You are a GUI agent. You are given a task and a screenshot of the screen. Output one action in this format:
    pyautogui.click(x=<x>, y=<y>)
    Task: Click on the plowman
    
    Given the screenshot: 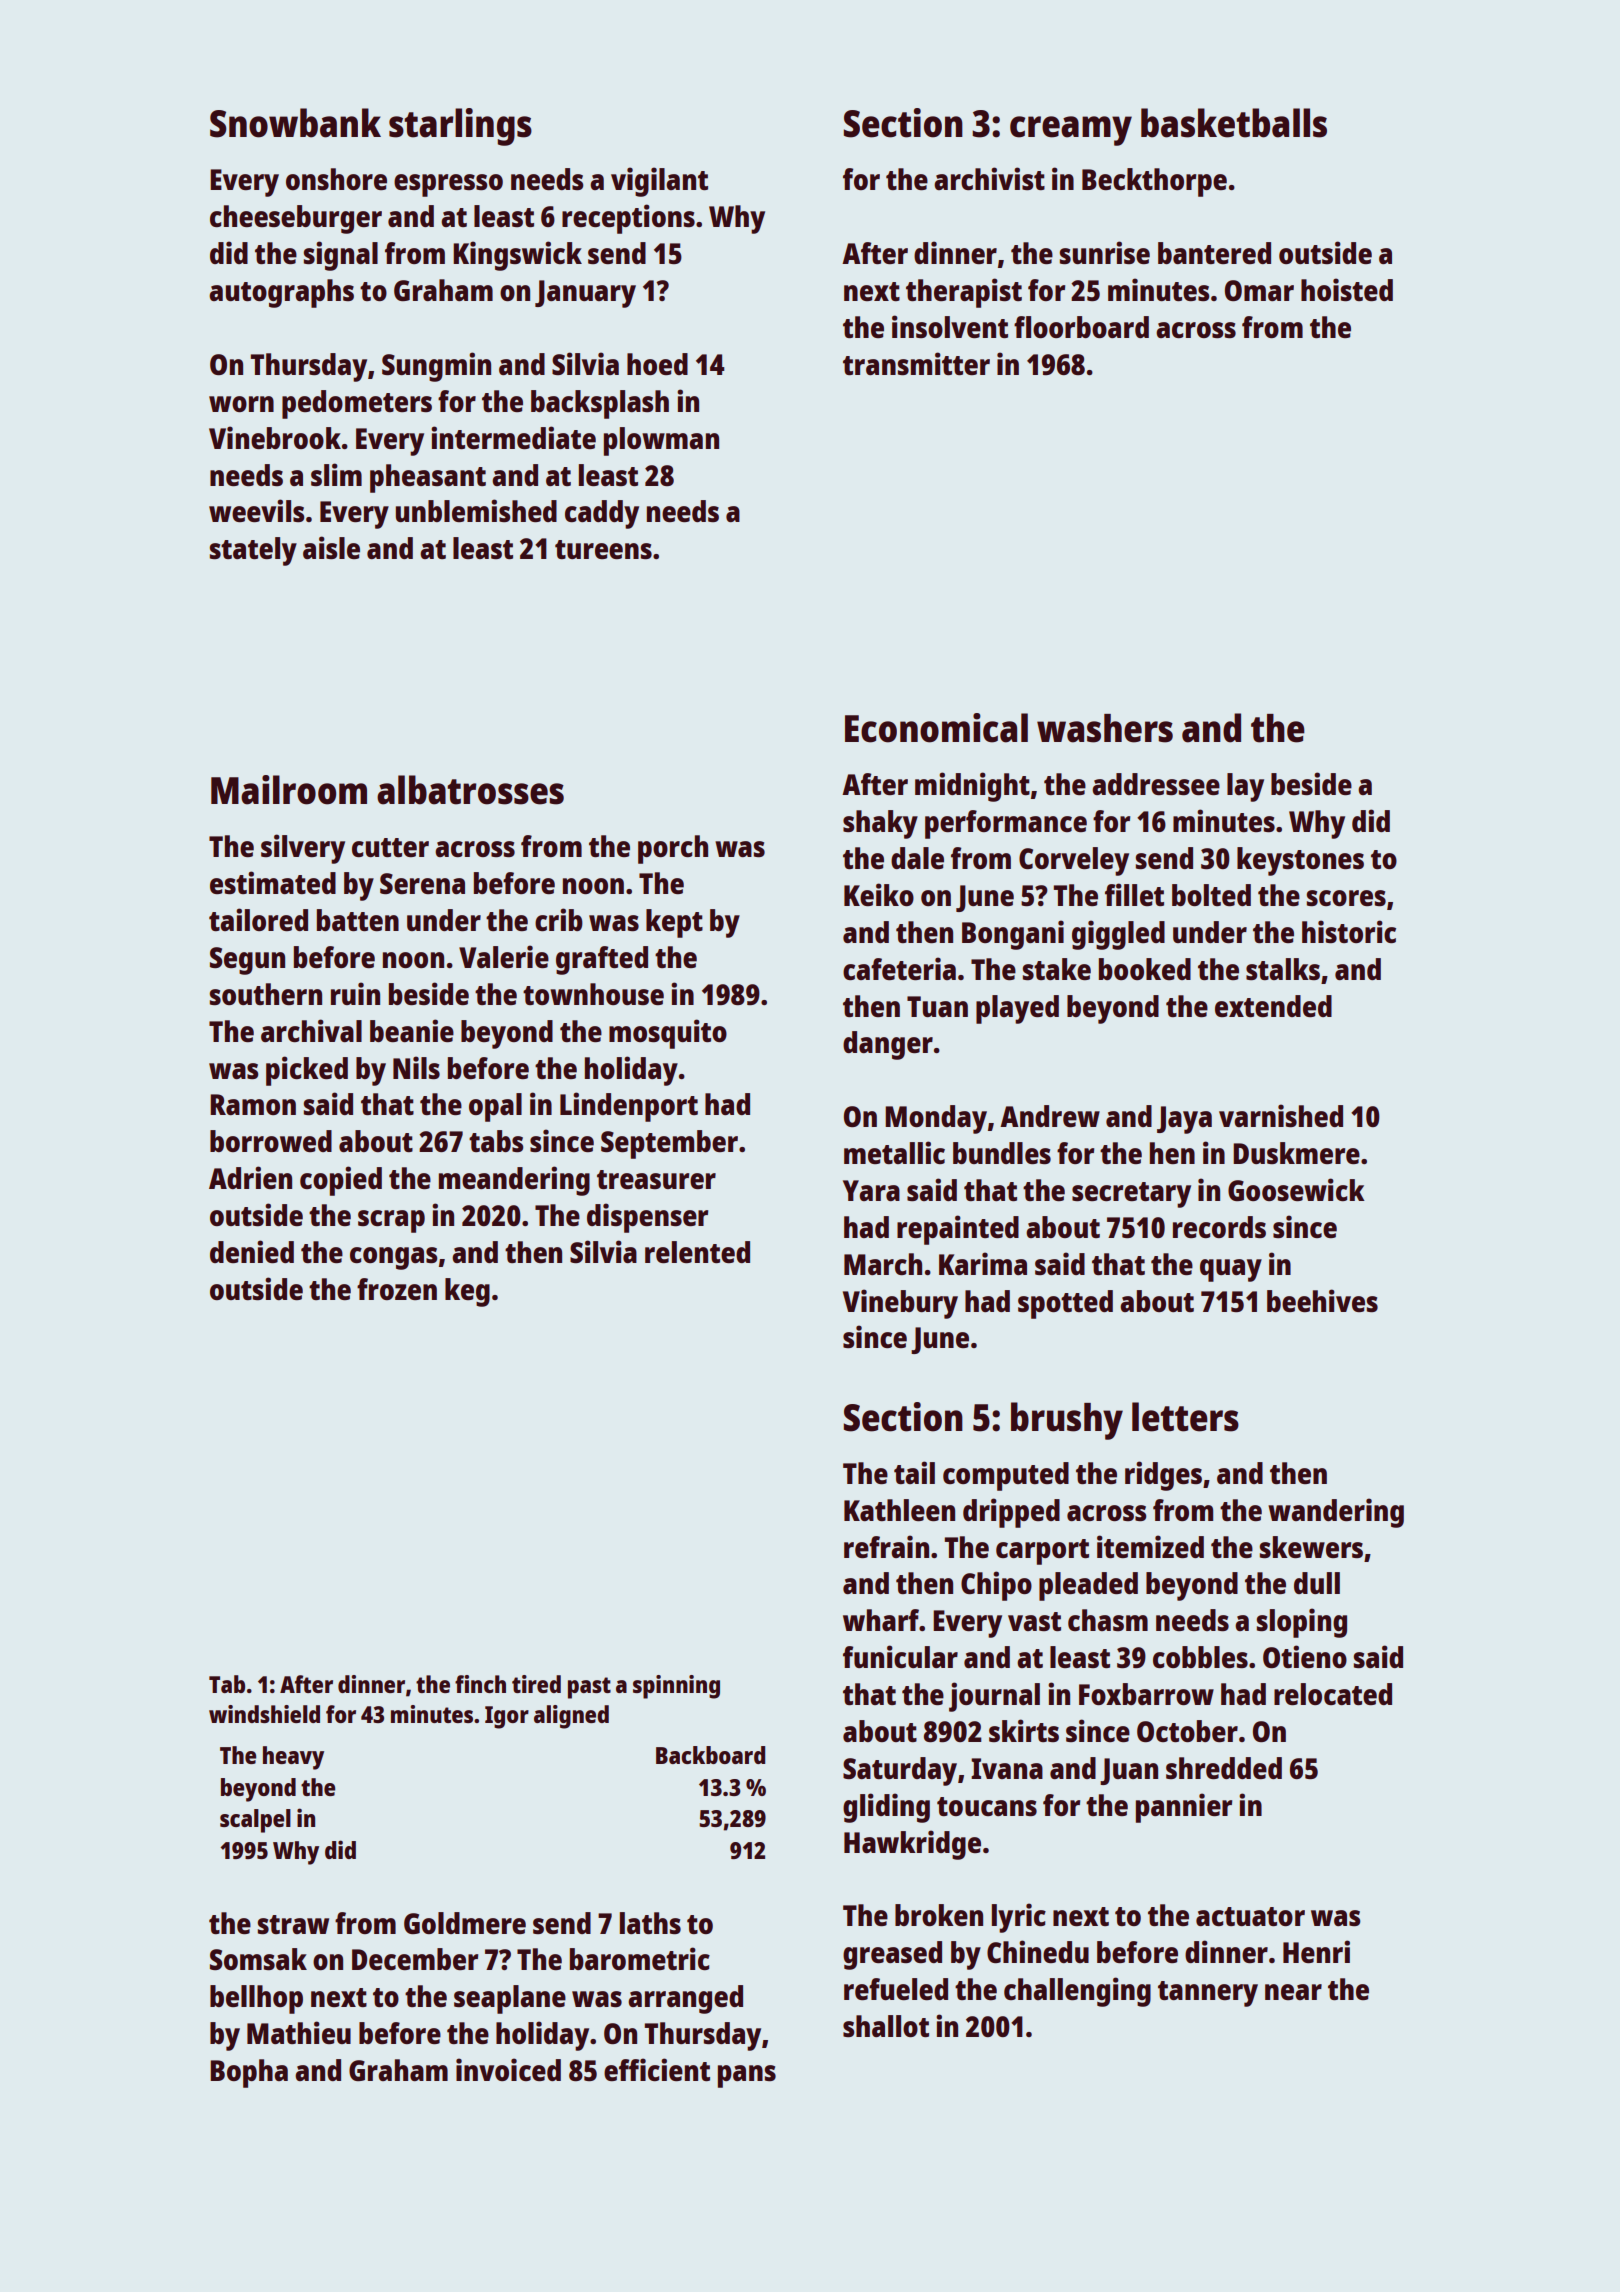 What is the action you would take?
    pyautogui.click(x=661, y=441)
